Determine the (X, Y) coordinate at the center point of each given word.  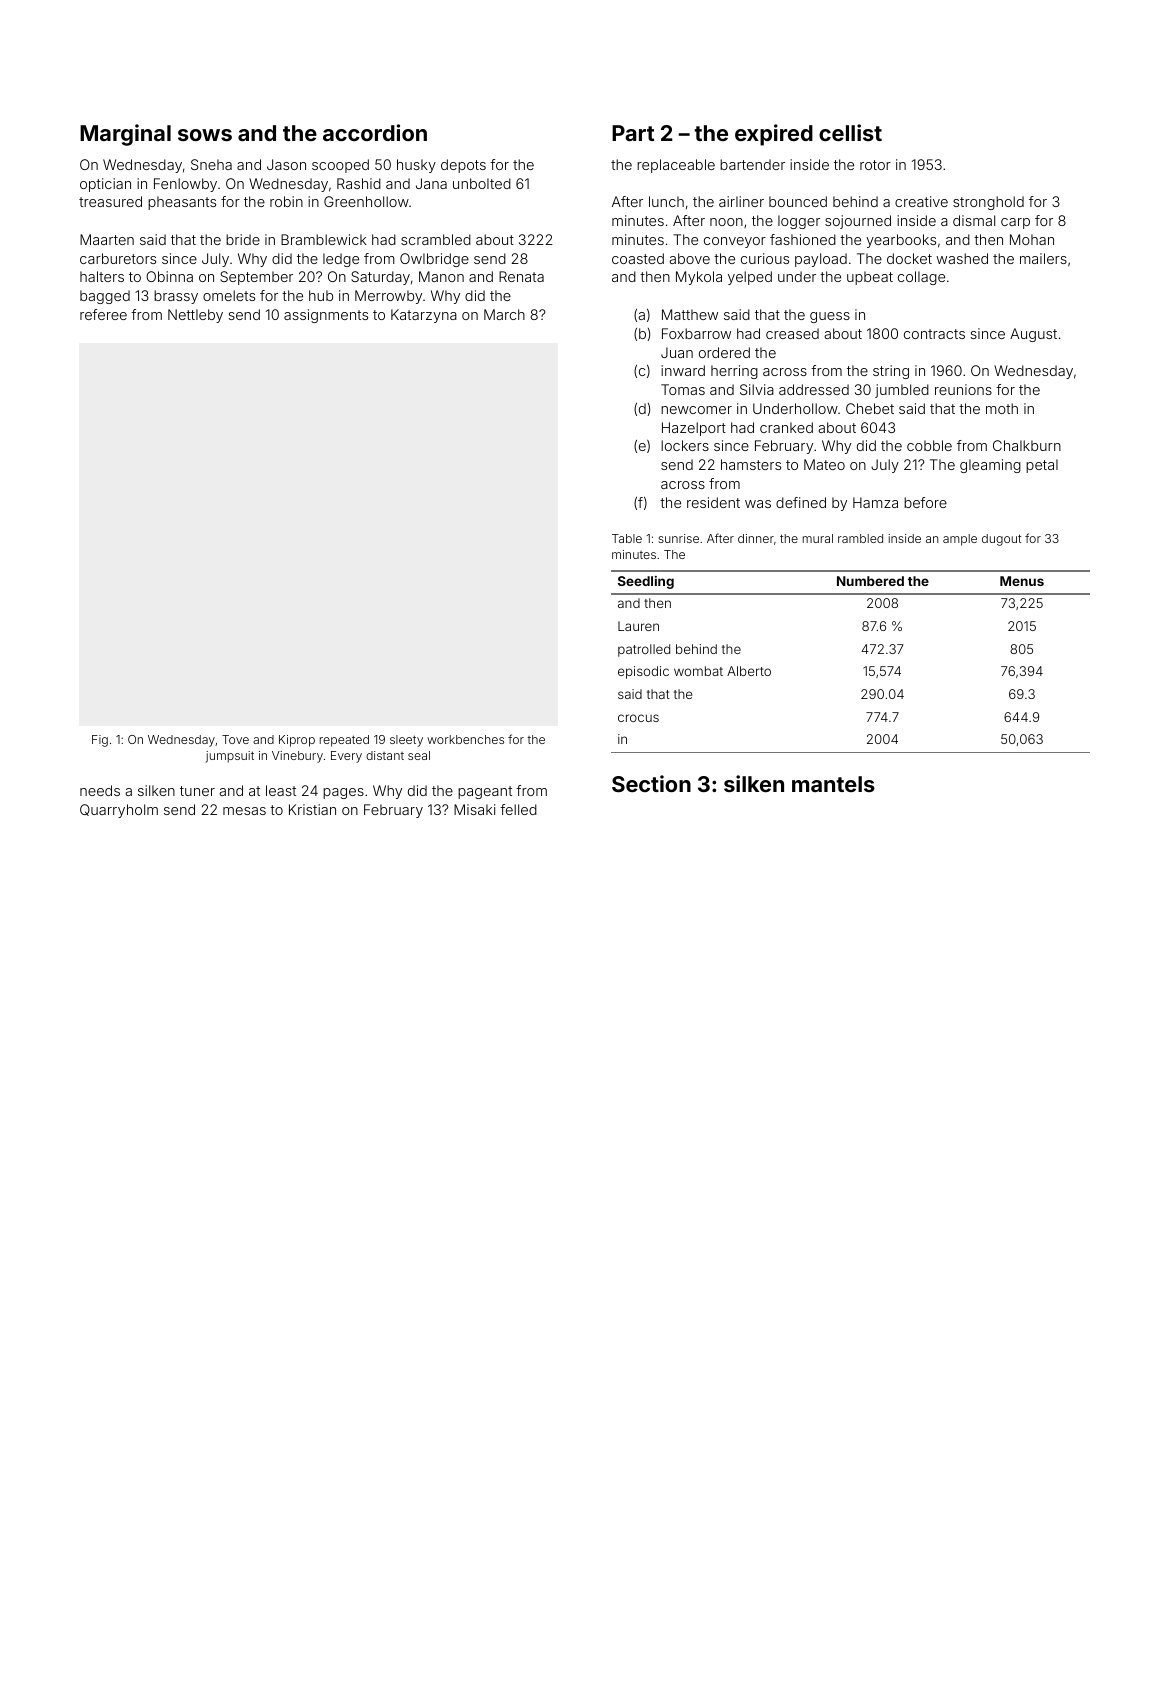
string (891, 372)
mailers (1043, 258)
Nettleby (195, 316)
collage (921, 278)
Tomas (683, 389)
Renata (521, 276)
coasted (638, 258)
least (281, 790)
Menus (1022, 581)
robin (286, 201)
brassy (176, 297)
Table (627, 538)
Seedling (646, 582)
